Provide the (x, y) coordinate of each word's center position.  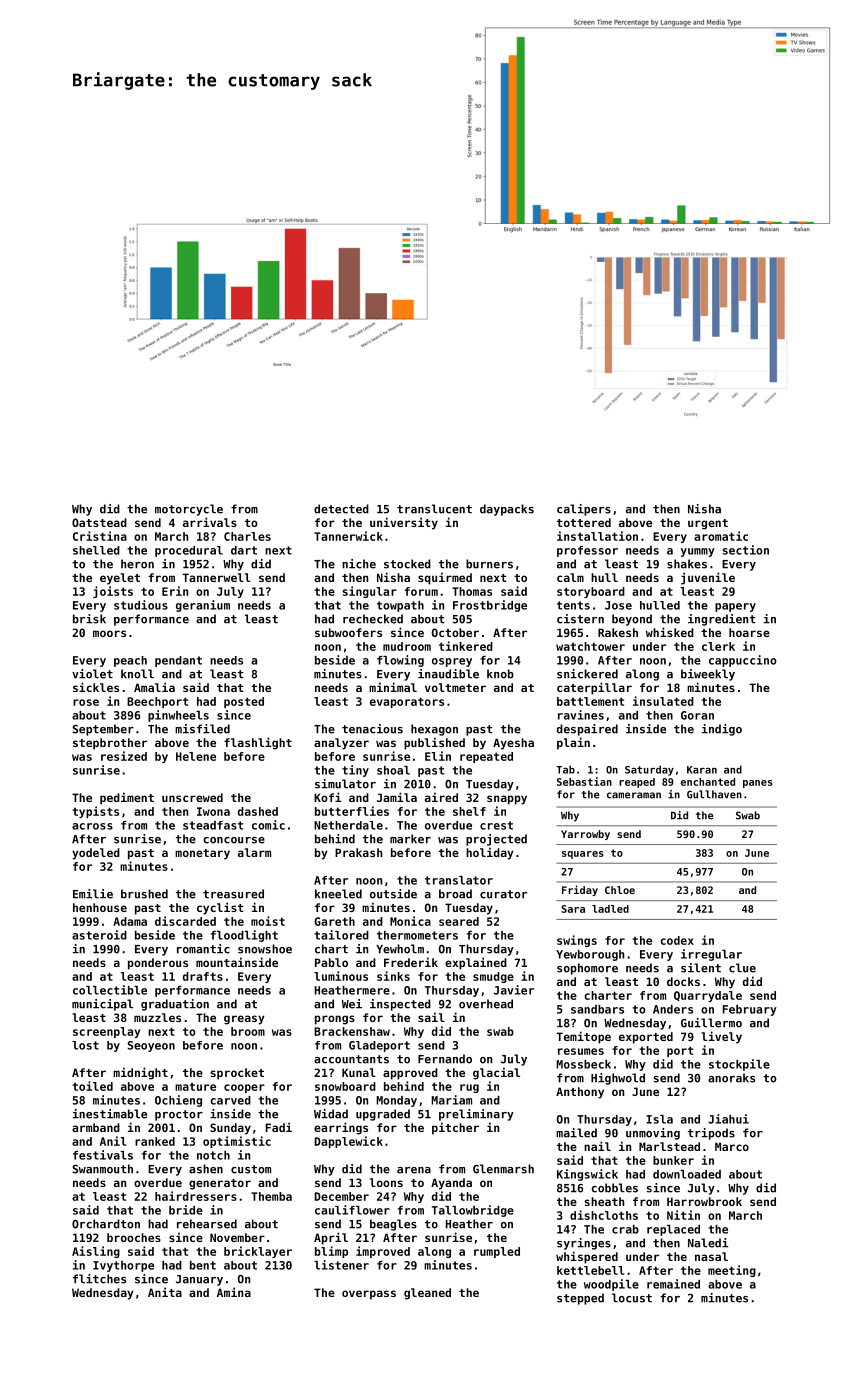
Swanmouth (103, 1169)
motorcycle (189, 510)
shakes (687, 564)
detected (341, 509)
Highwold (618, 1079)
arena (414, 1170)
